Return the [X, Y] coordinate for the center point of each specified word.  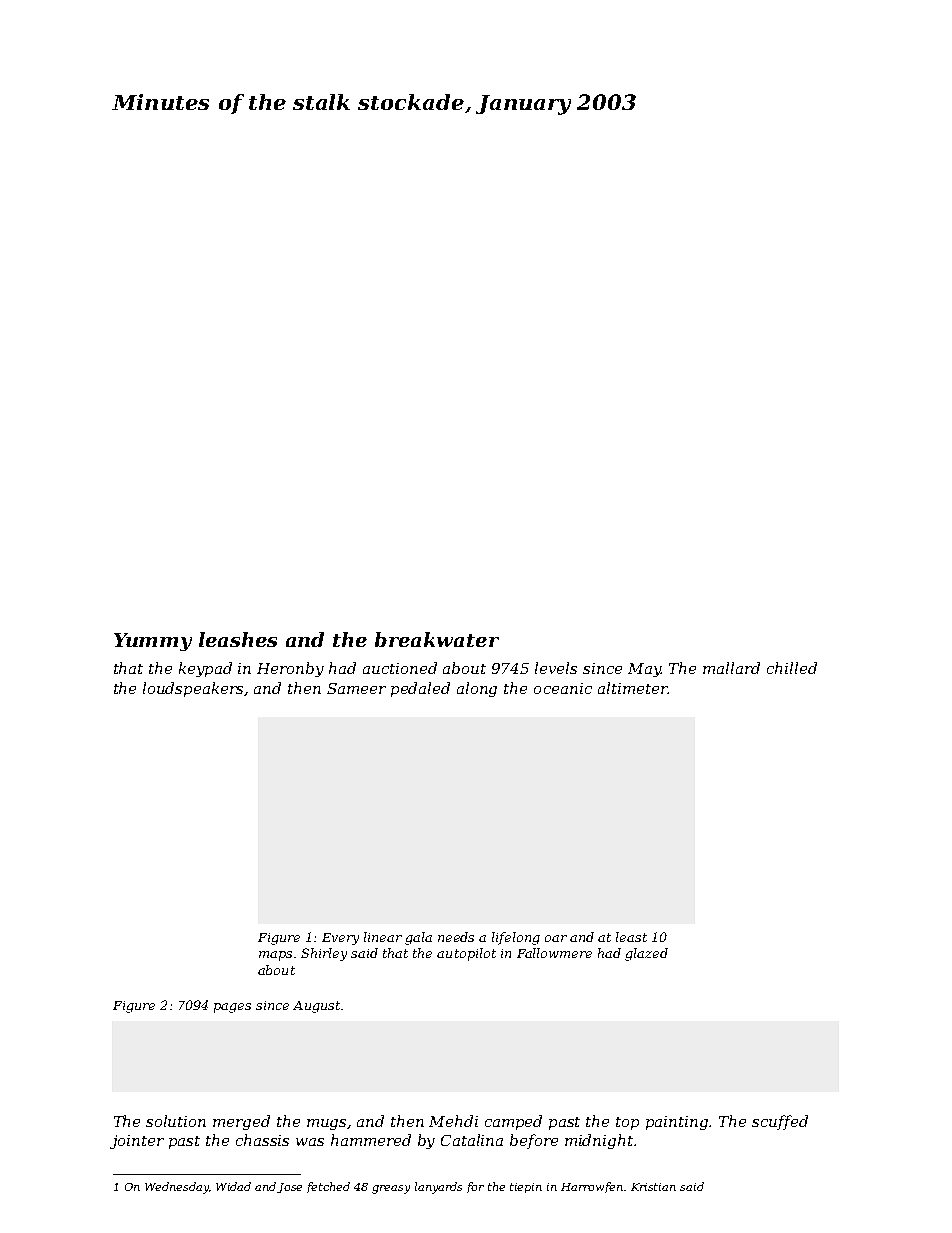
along [477, 689]
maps [275, 956]
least [631, 937]
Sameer [356, 688]
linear [383, 937]
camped [513, 1122]
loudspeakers [194, 689]
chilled [792, 668]
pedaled [420, 689]
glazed [646, 954]
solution [176, 1121]
